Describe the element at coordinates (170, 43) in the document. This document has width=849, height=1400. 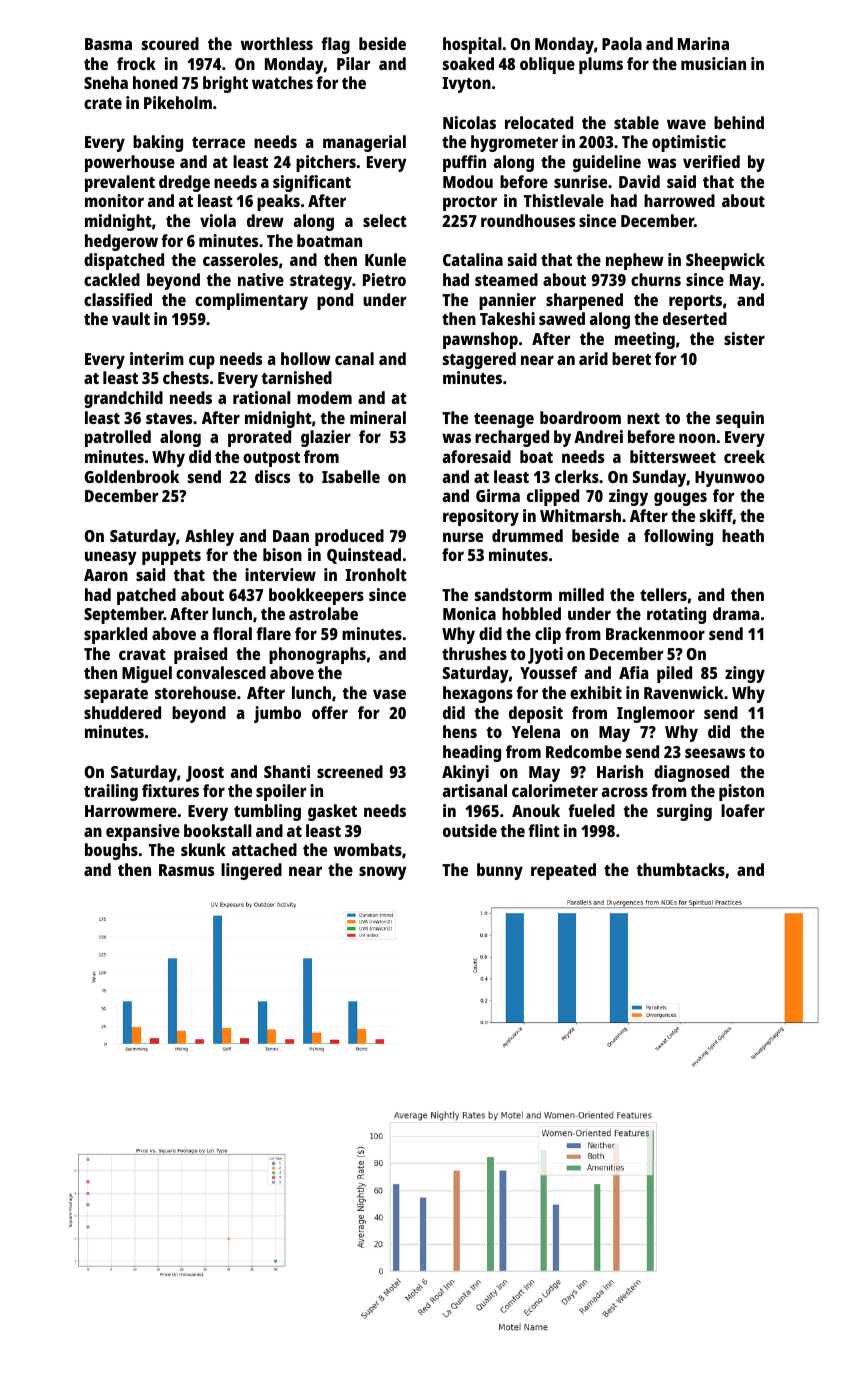
I see `scoured` at that location.
